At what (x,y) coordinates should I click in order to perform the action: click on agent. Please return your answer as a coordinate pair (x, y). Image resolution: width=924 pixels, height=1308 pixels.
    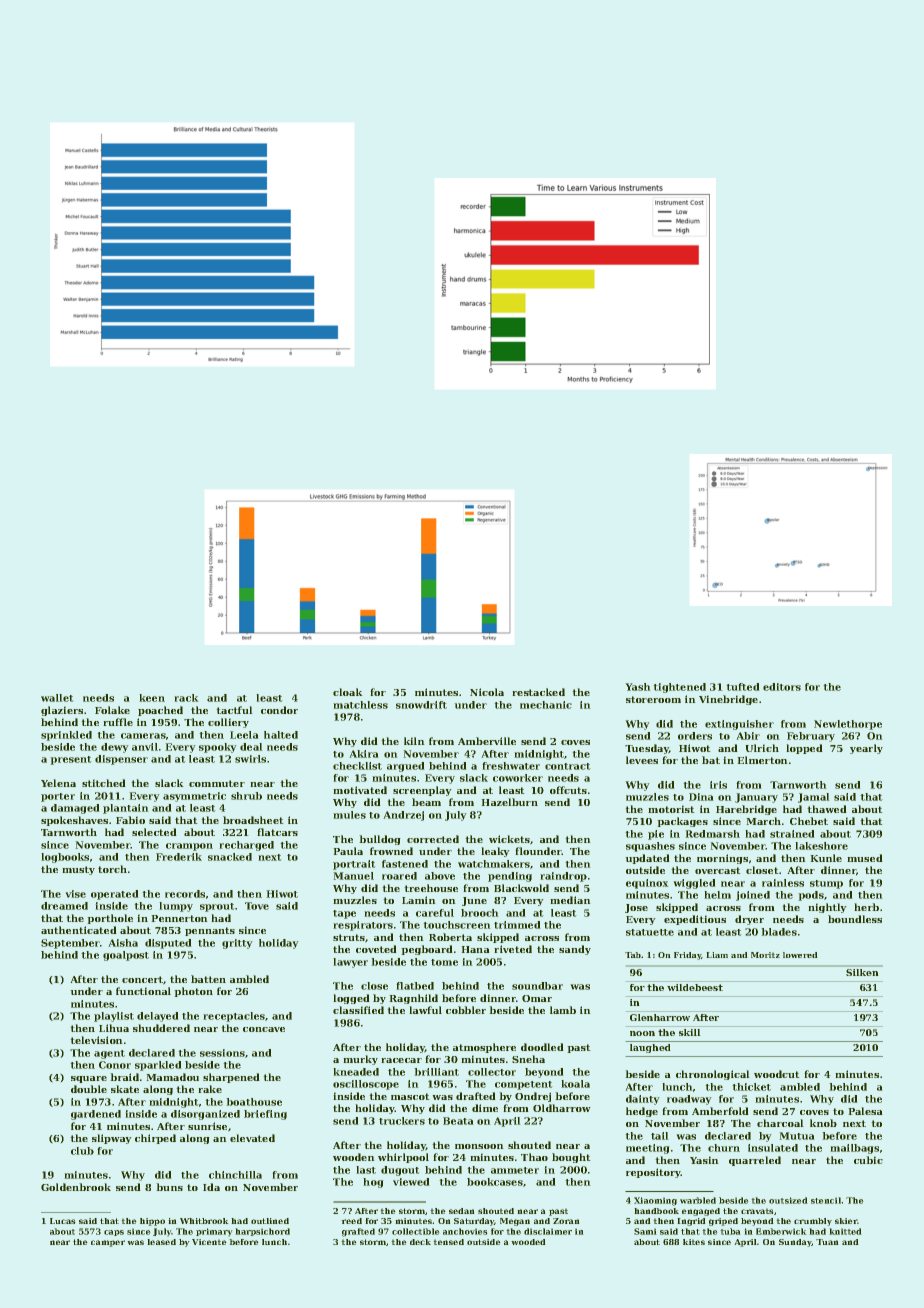
    Looking at the image, I should click on (109, 1054).
